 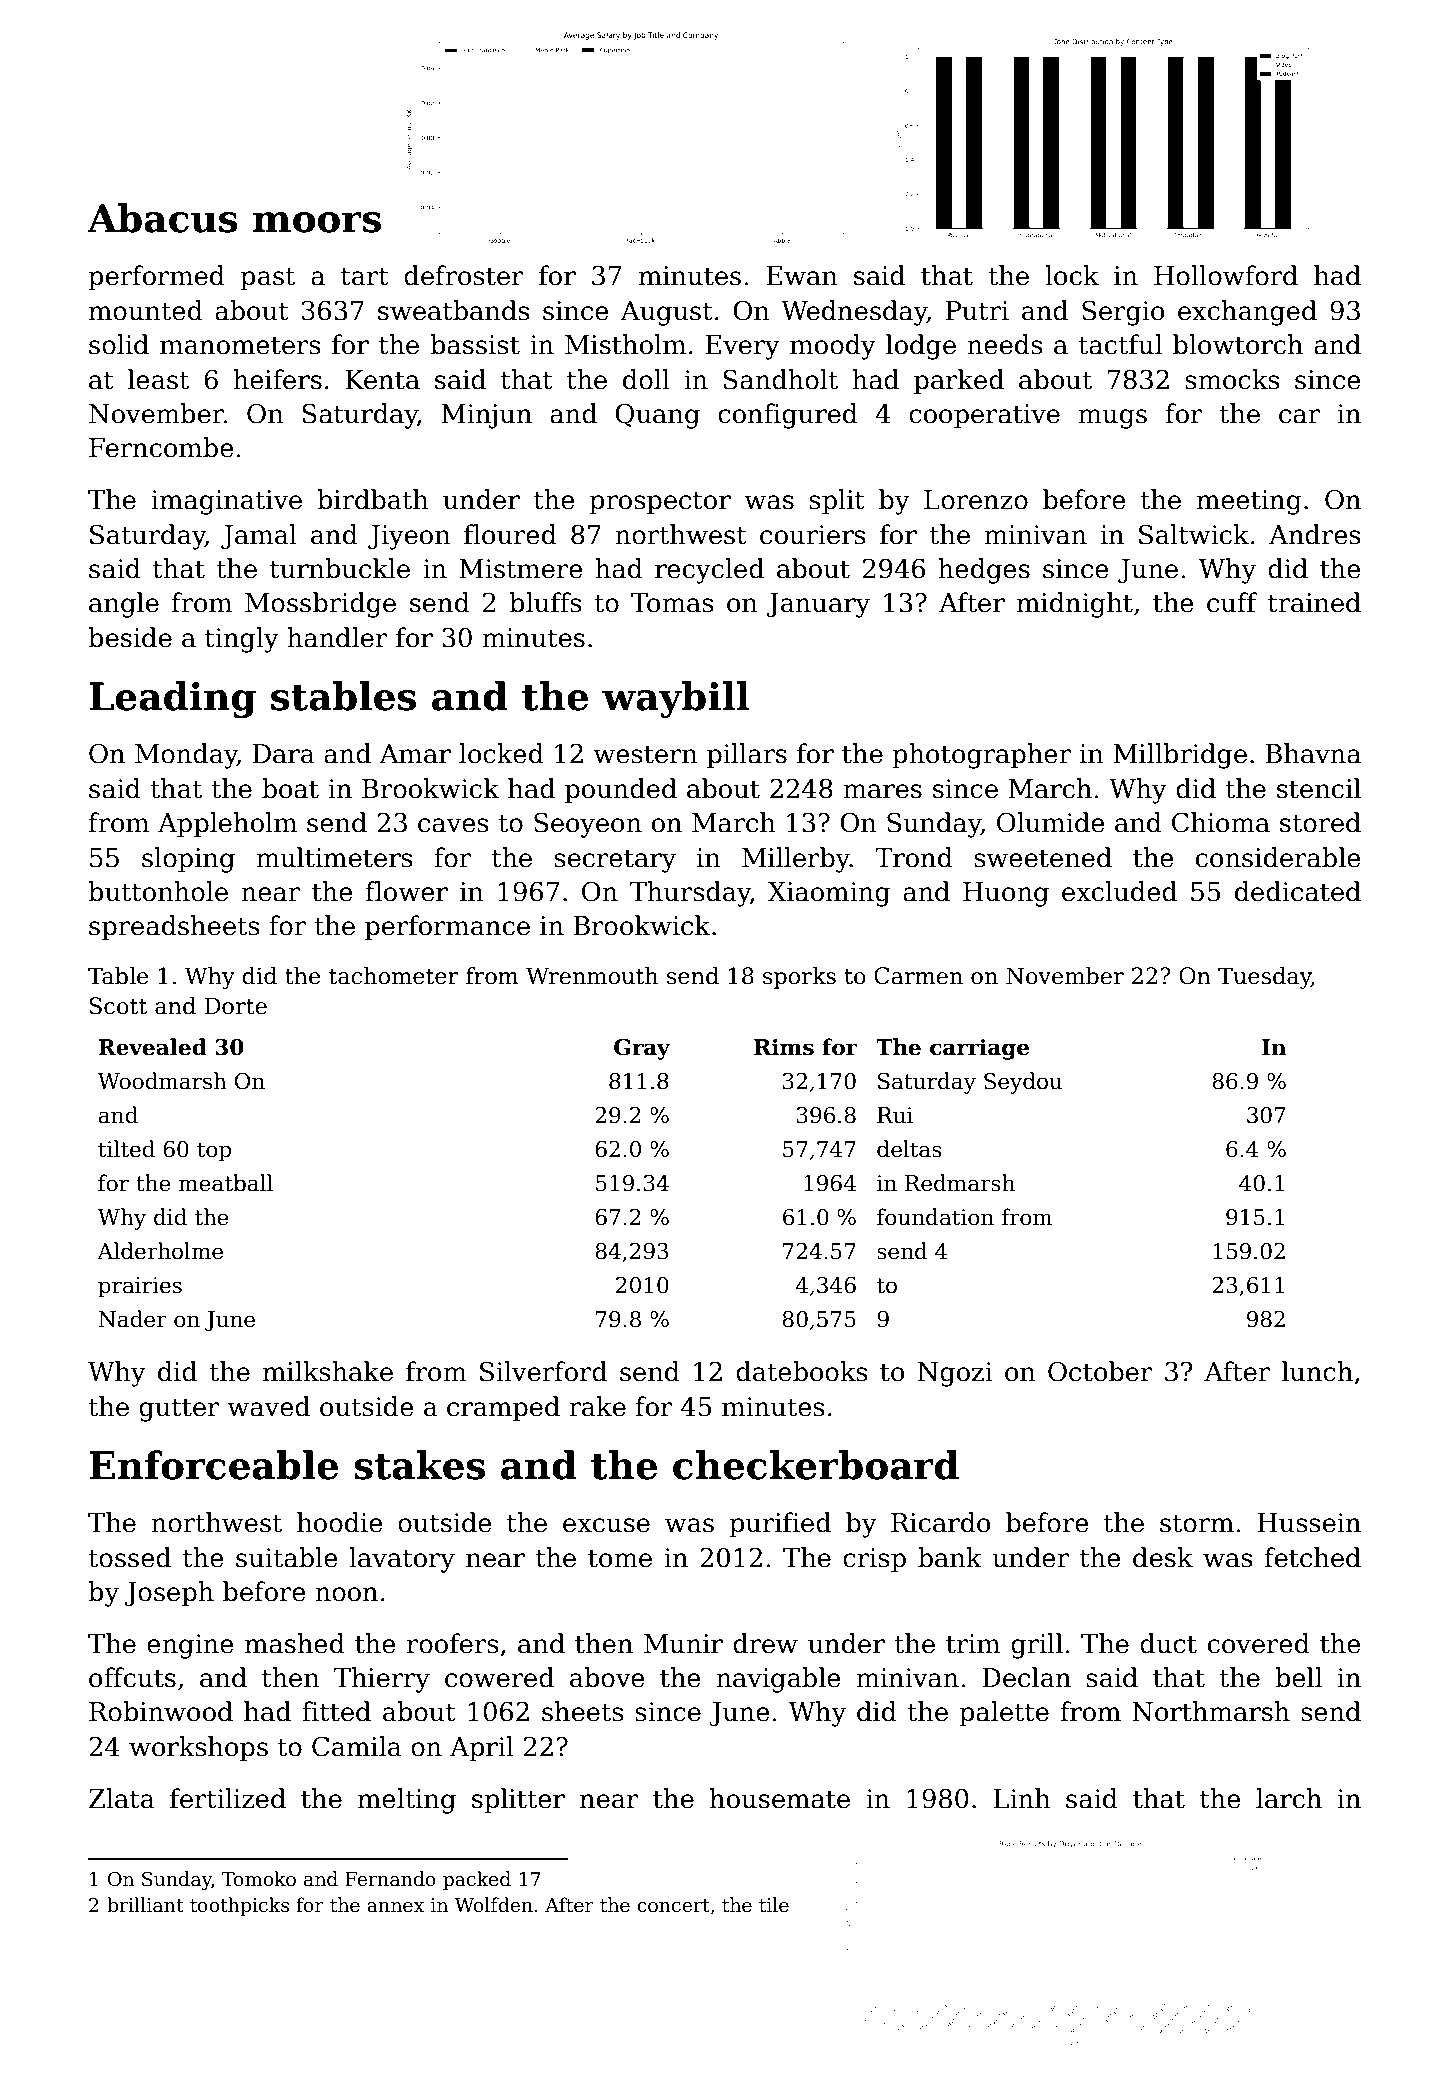 I want to click on Hollowford, so click(x=1226, y=275).
